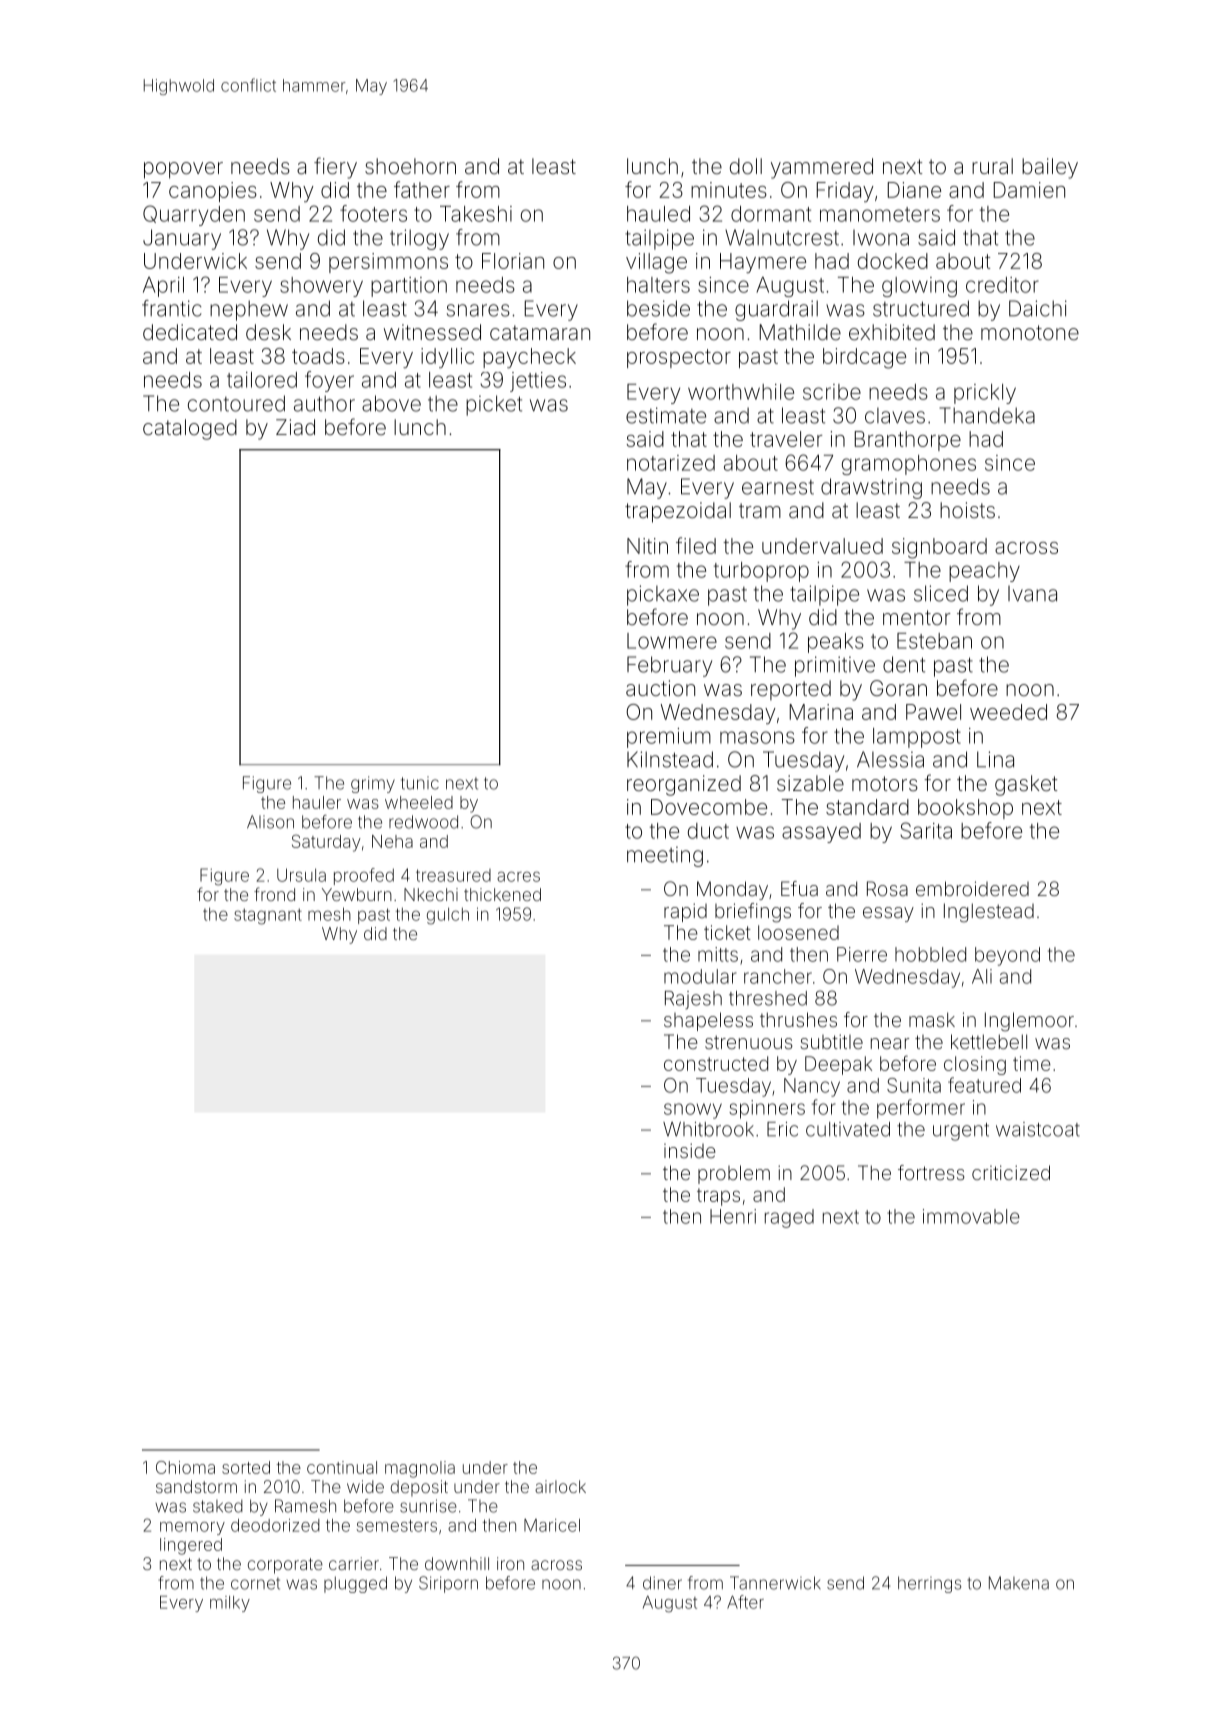 The width and height of the screenshot is (1223, 1730). What do you see at coordinates (929, 1584) in the screenshot?
I see `herrings` at bounding box center [929, 1584].
